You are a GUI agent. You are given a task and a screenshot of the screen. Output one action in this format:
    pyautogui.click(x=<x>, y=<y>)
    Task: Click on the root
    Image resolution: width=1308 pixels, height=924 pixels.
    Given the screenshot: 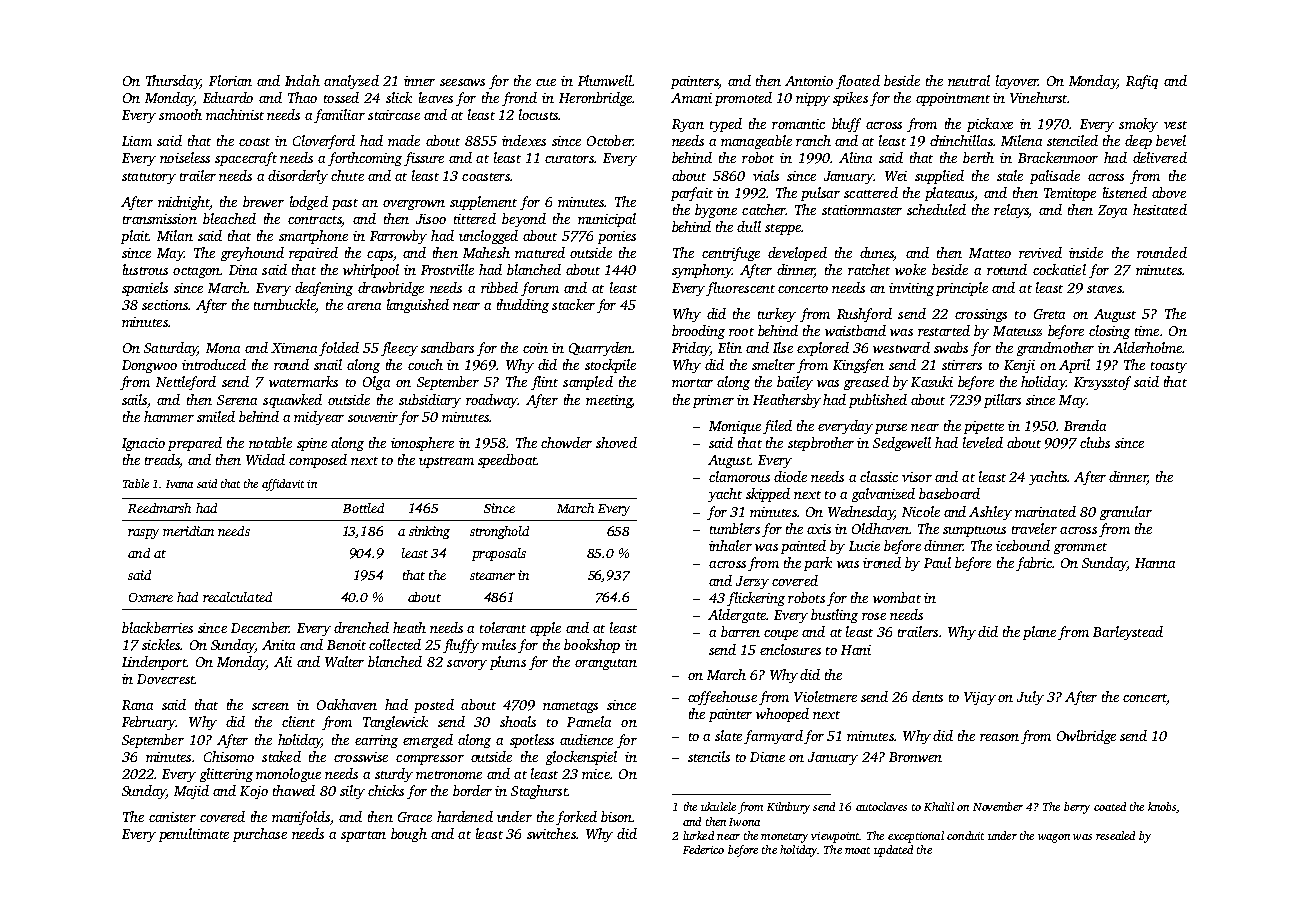 What is the action you would take?
    pyautogui.click(x=741, y=332)
